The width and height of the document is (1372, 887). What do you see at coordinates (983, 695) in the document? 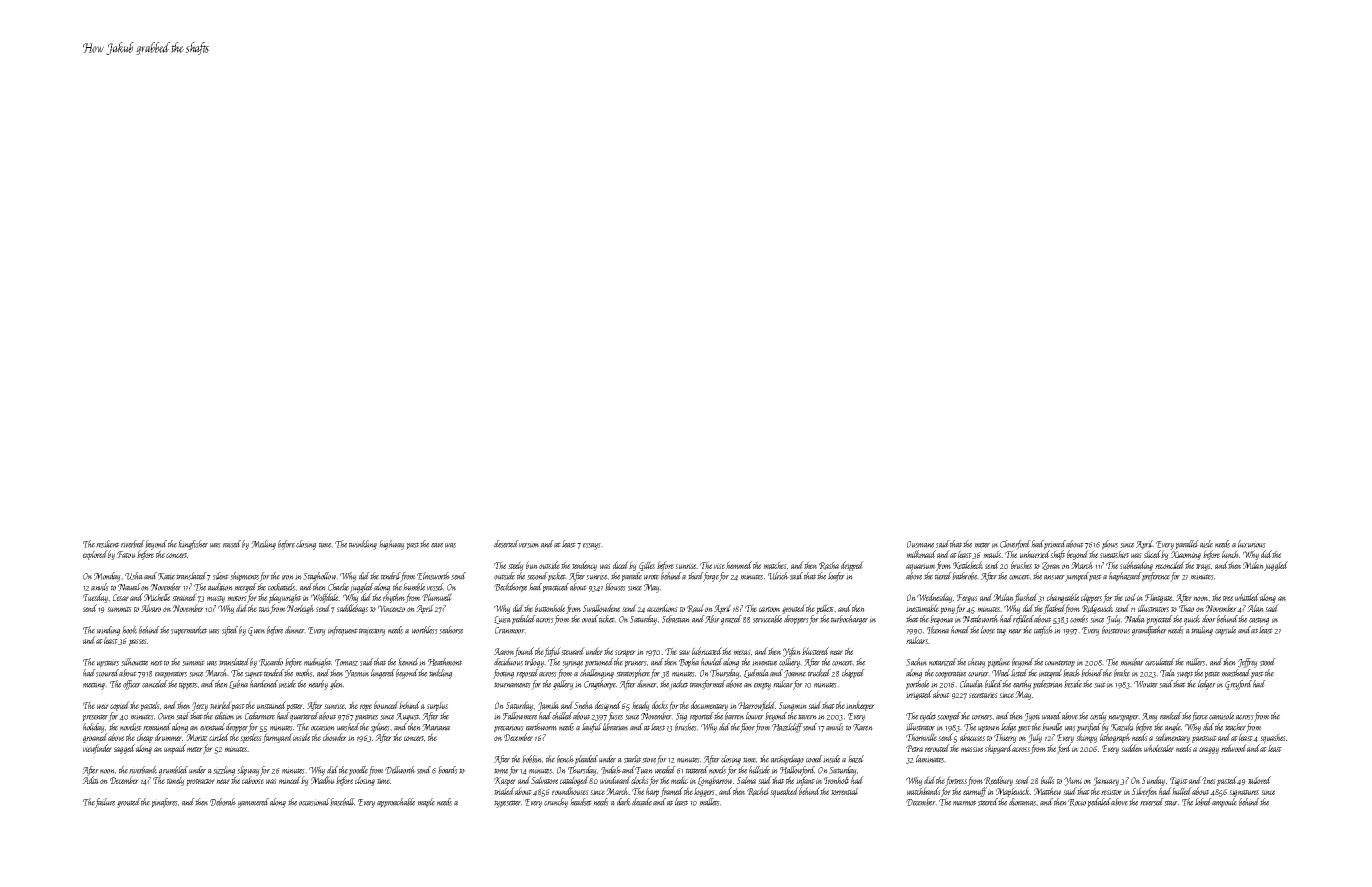
I see `secretaries` at bounding box center [983, 695].
